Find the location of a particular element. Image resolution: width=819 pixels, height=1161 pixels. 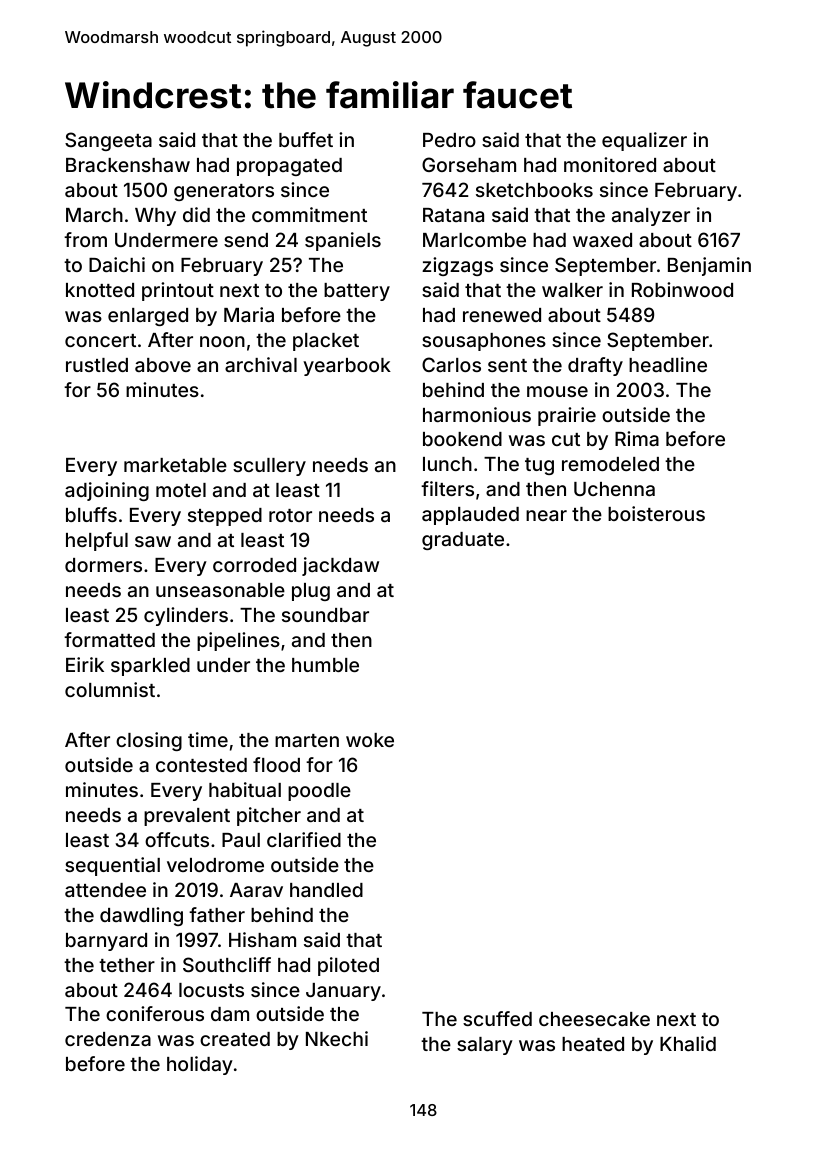

credenza is located at coordinates (108, 1039).
